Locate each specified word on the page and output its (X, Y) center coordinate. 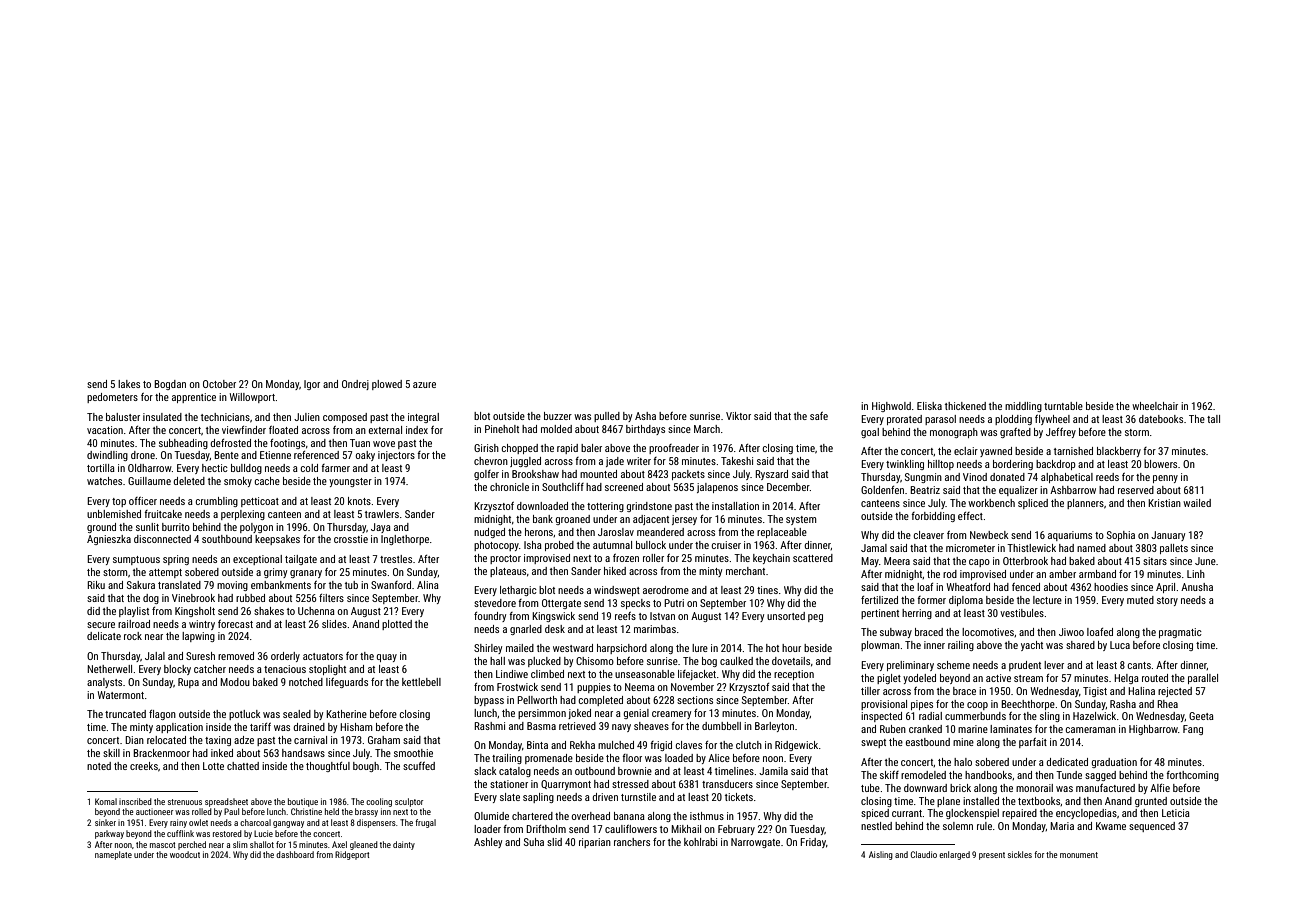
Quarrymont (566, 785)
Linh (1196, 574)
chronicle (509, 487)
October (219, 384)
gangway (288, 824)
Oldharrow (150, 468)
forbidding (933, 517)
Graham (384, 740)
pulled (607, 417)
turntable (1063, 406)
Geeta (1201, 716)
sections (695, 700)
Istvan (662, 616)
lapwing (198, 637)
